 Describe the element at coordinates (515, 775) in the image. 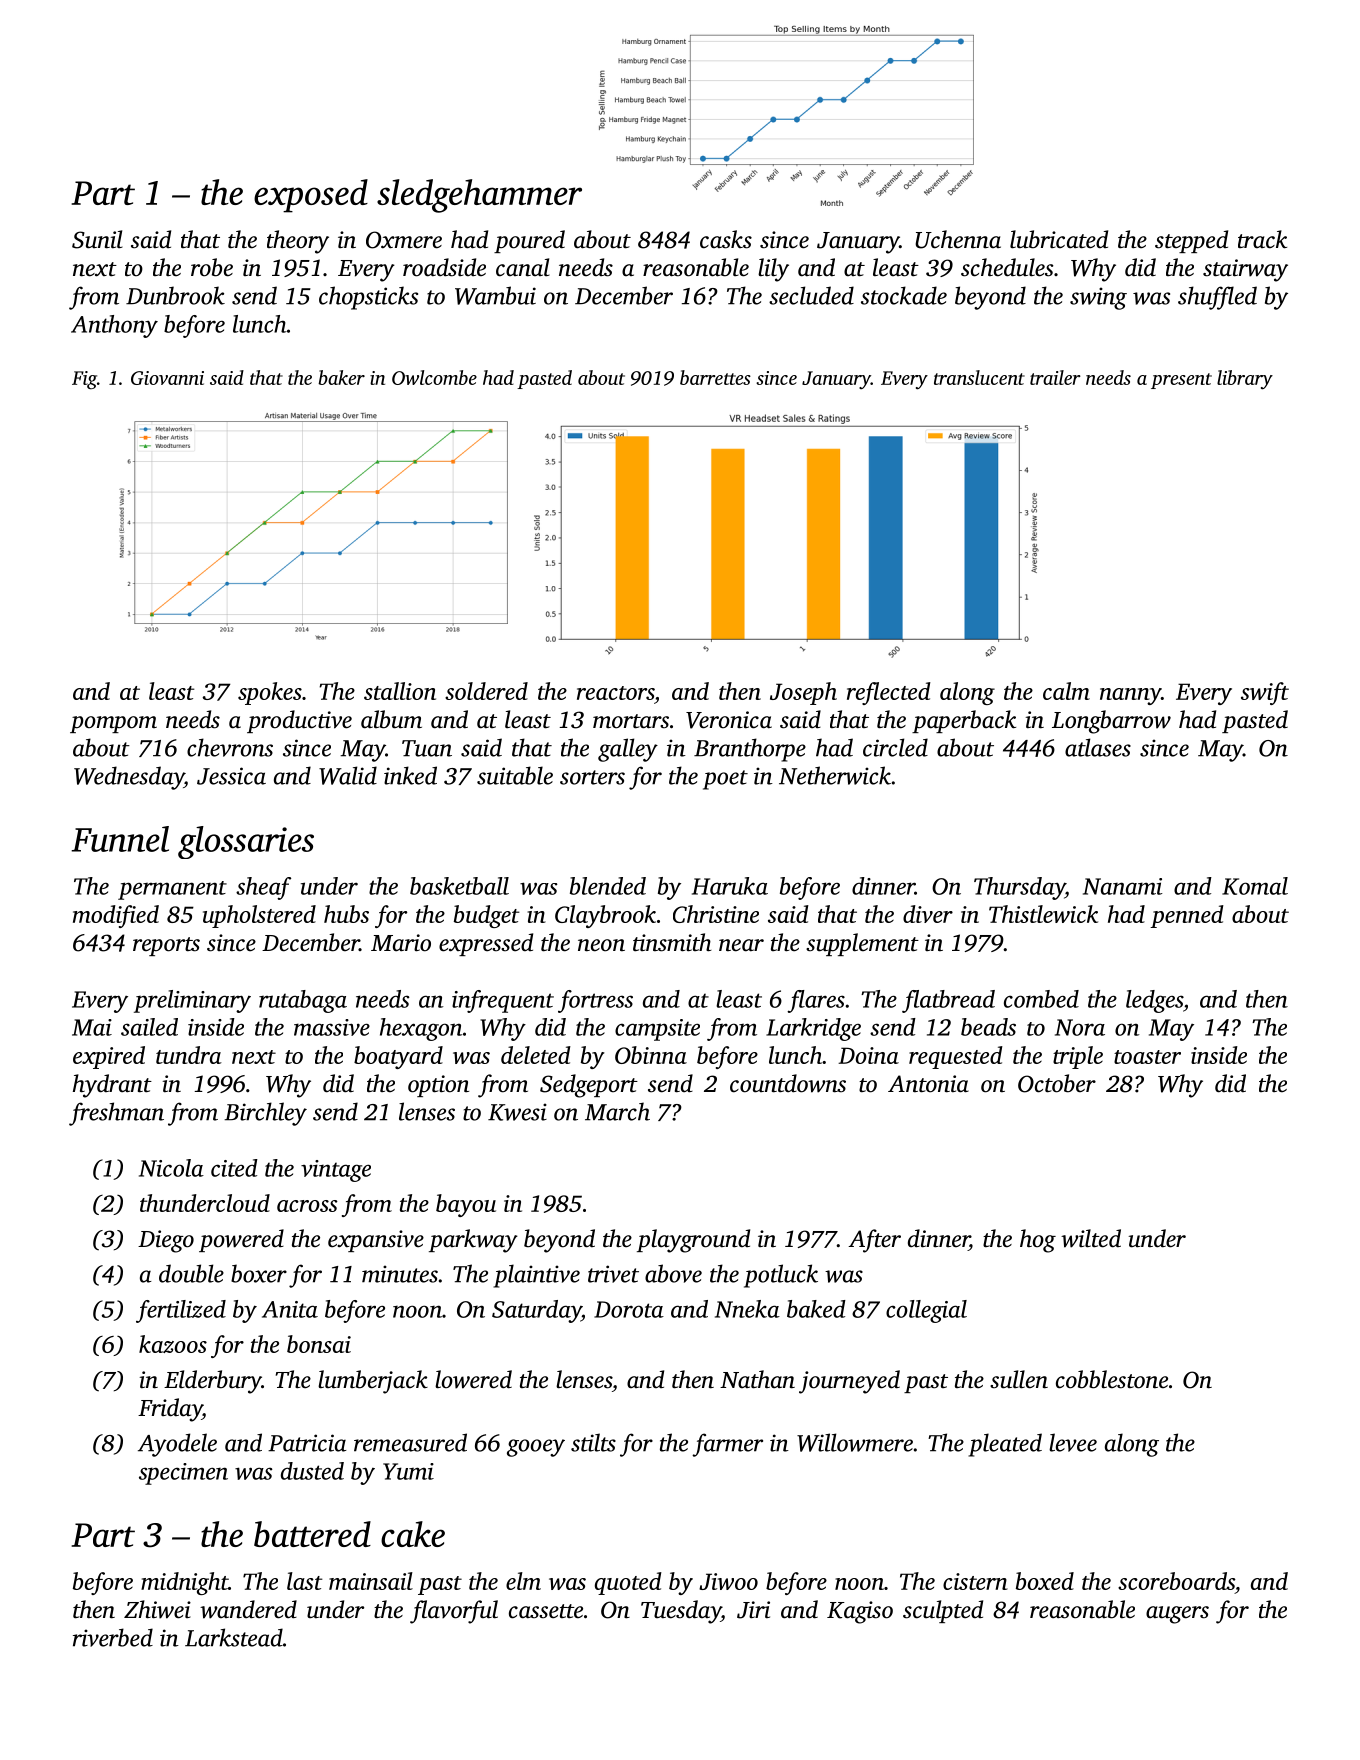

I see `suitable` at that location.
